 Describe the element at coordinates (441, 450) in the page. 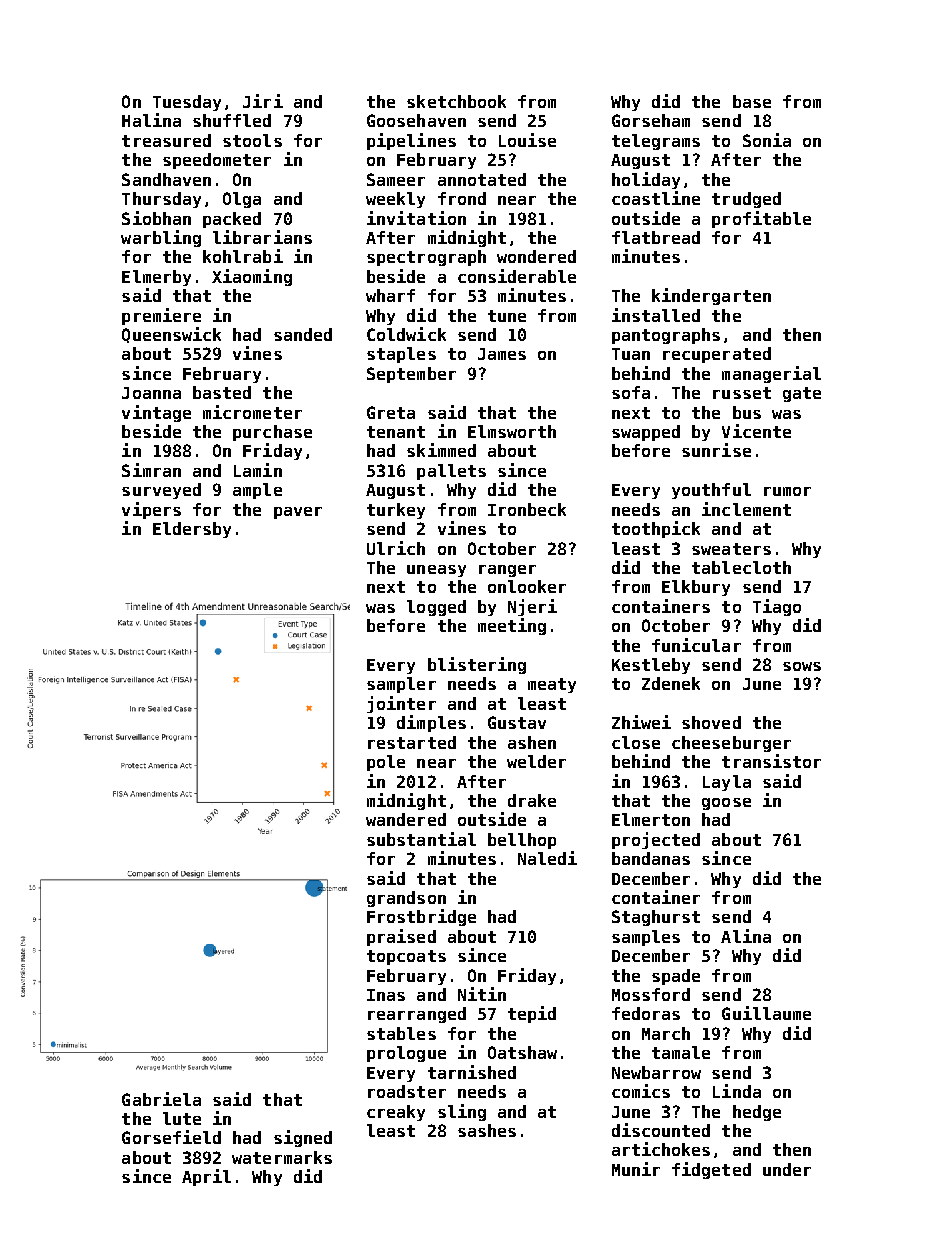

I see `skimmed` at that location.
